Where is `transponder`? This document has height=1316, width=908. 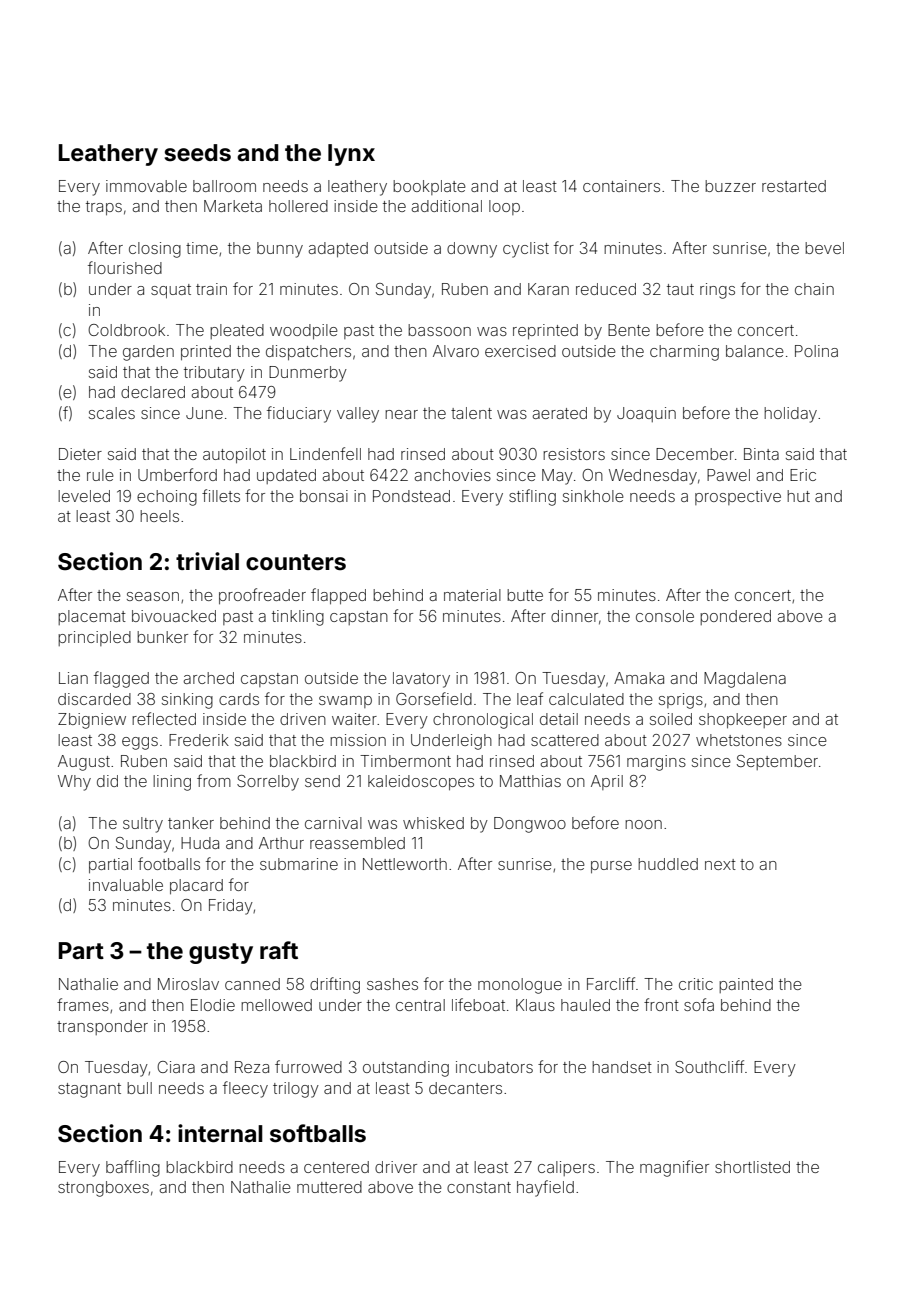 transponder is located at coordinates (102, 1027).
